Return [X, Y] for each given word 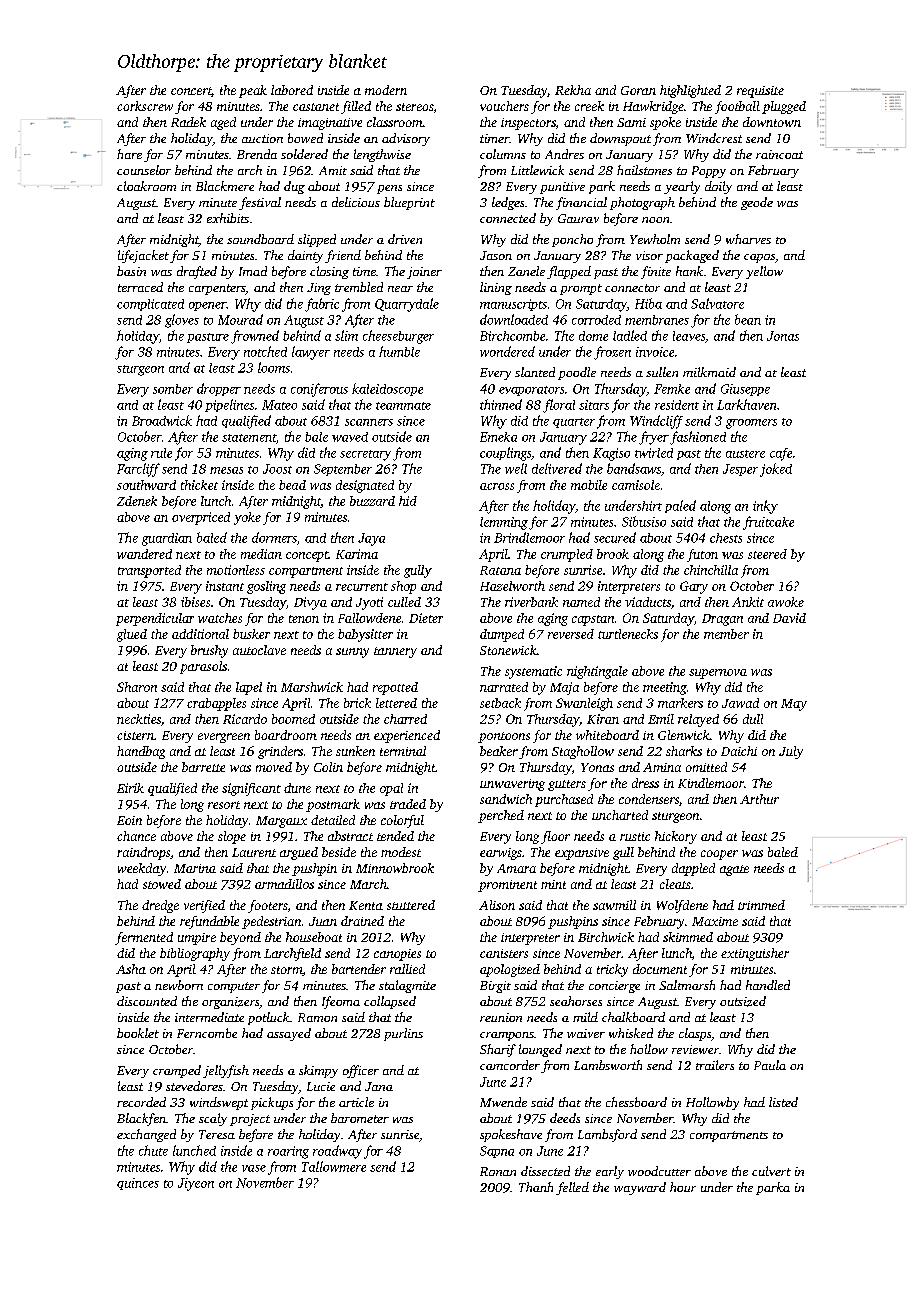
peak [253, 91]
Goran [638, 90]
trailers [715, 1065]
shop [403, 587]
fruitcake [768, 523]
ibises [195, 602]
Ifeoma [341, 1002]
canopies [397, 955]
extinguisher [755, 954]
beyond [240, 938]
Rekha [573, 90]
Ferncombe [207, 1033]
